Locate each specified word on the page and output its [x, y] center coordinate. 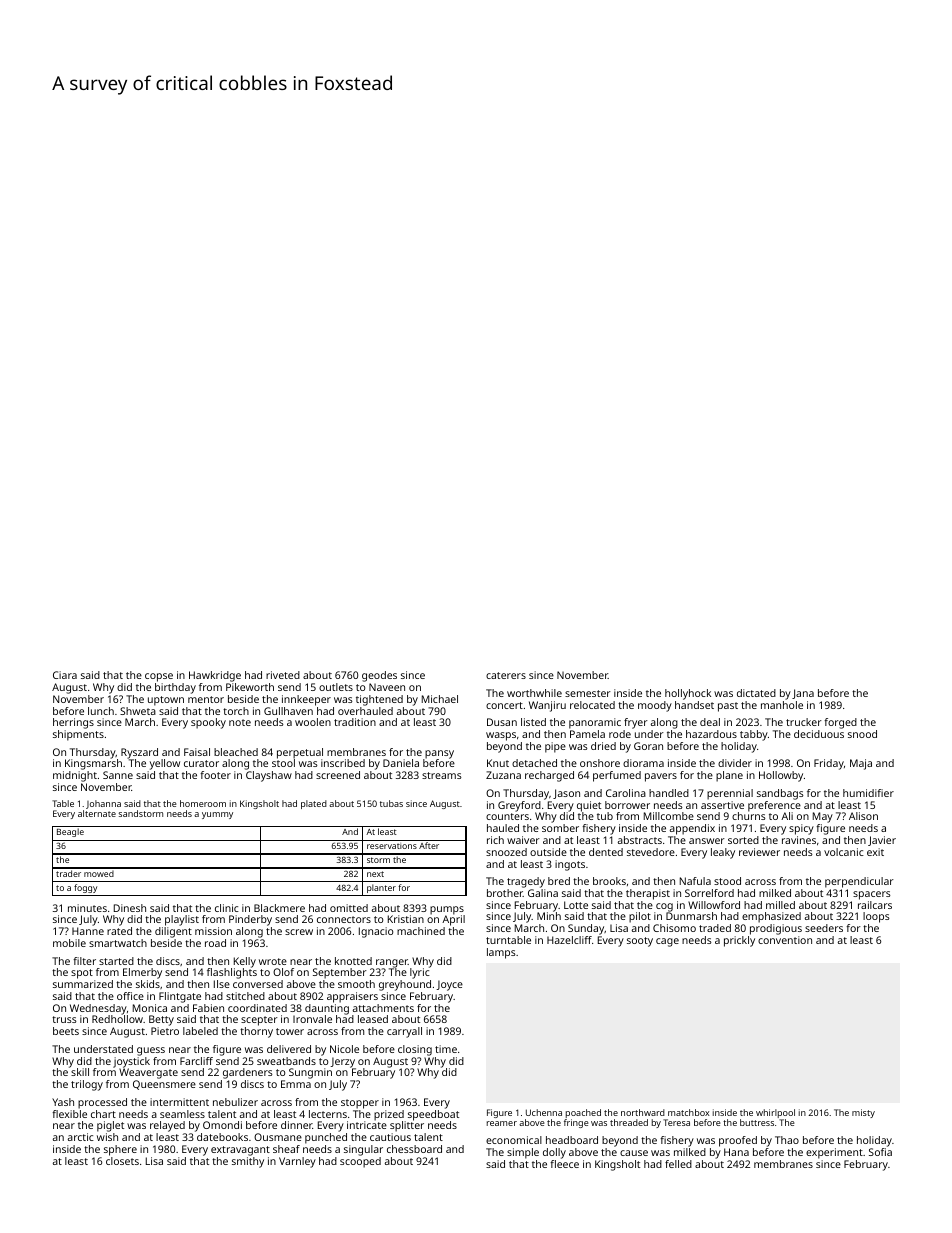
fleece [564, 1164]
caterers [506, 675]
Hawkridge [215, 676]
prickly [739, 941]
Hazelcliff [569, 940]
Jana [803, 694]
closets [122, 1161]
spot [82, 974]
